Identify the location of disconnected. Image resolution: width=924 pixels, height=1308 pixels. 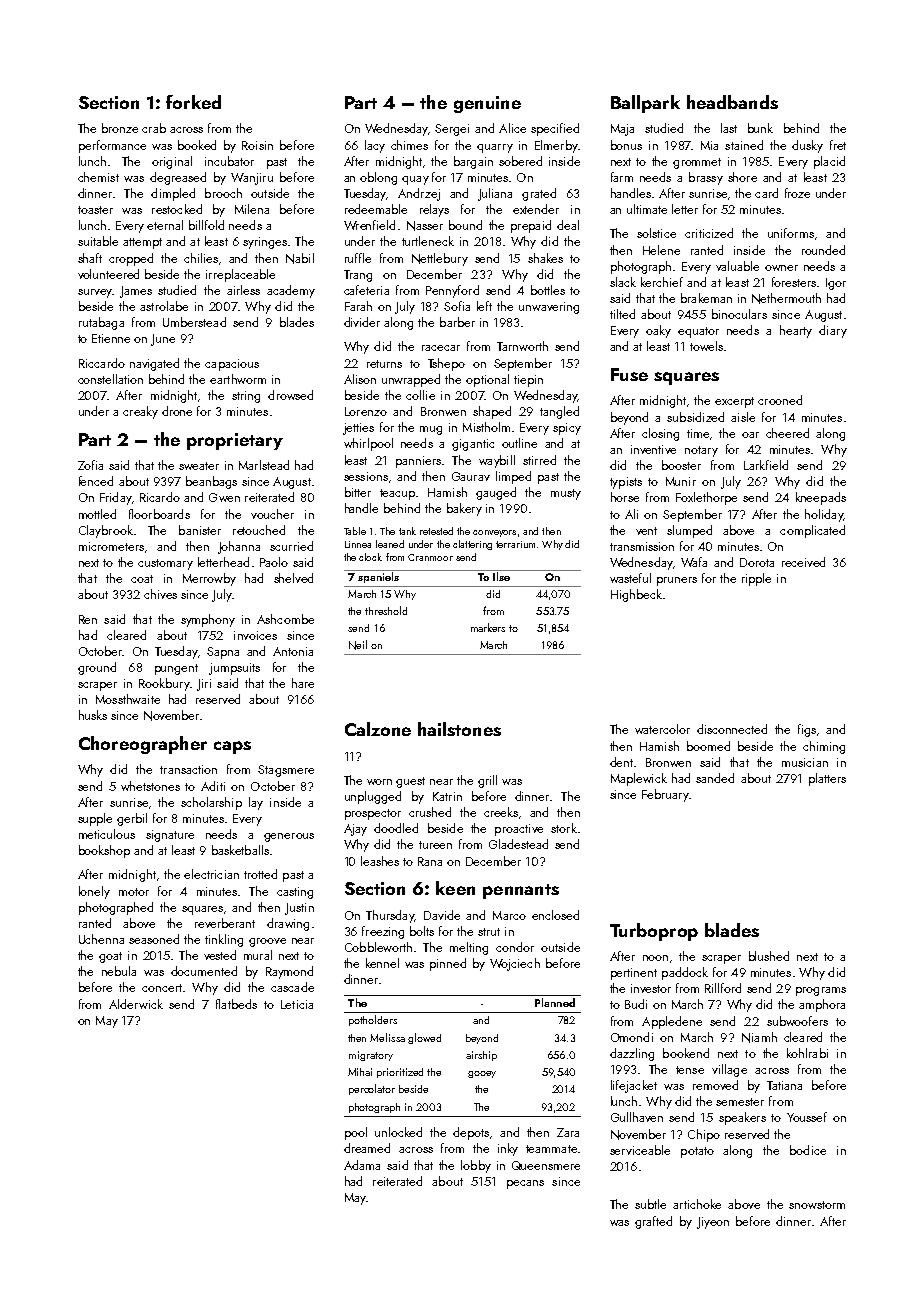
(732, 729).
